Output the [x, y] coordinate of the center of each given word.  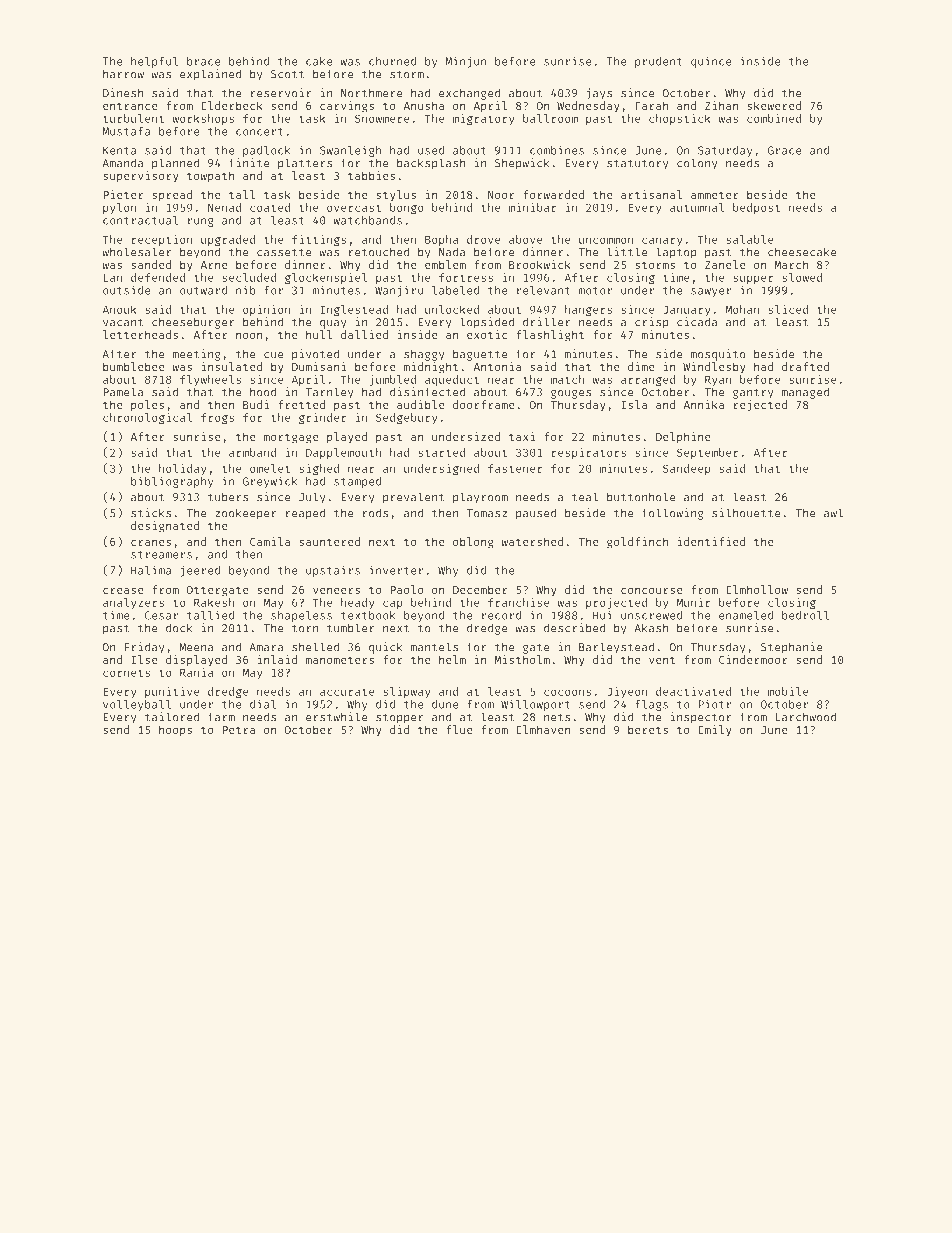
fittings [319, 240]
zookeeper [246, 514]
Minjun [465, 62]
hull [319, 334]
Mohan [742, 309]
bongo [407, 208]
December [480, 589]
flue [459, 729]
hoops [175, 731]
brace [204, 61]
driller [547, 322]
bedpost [756, 208]
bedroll [805, 615]
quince [711, 62]
